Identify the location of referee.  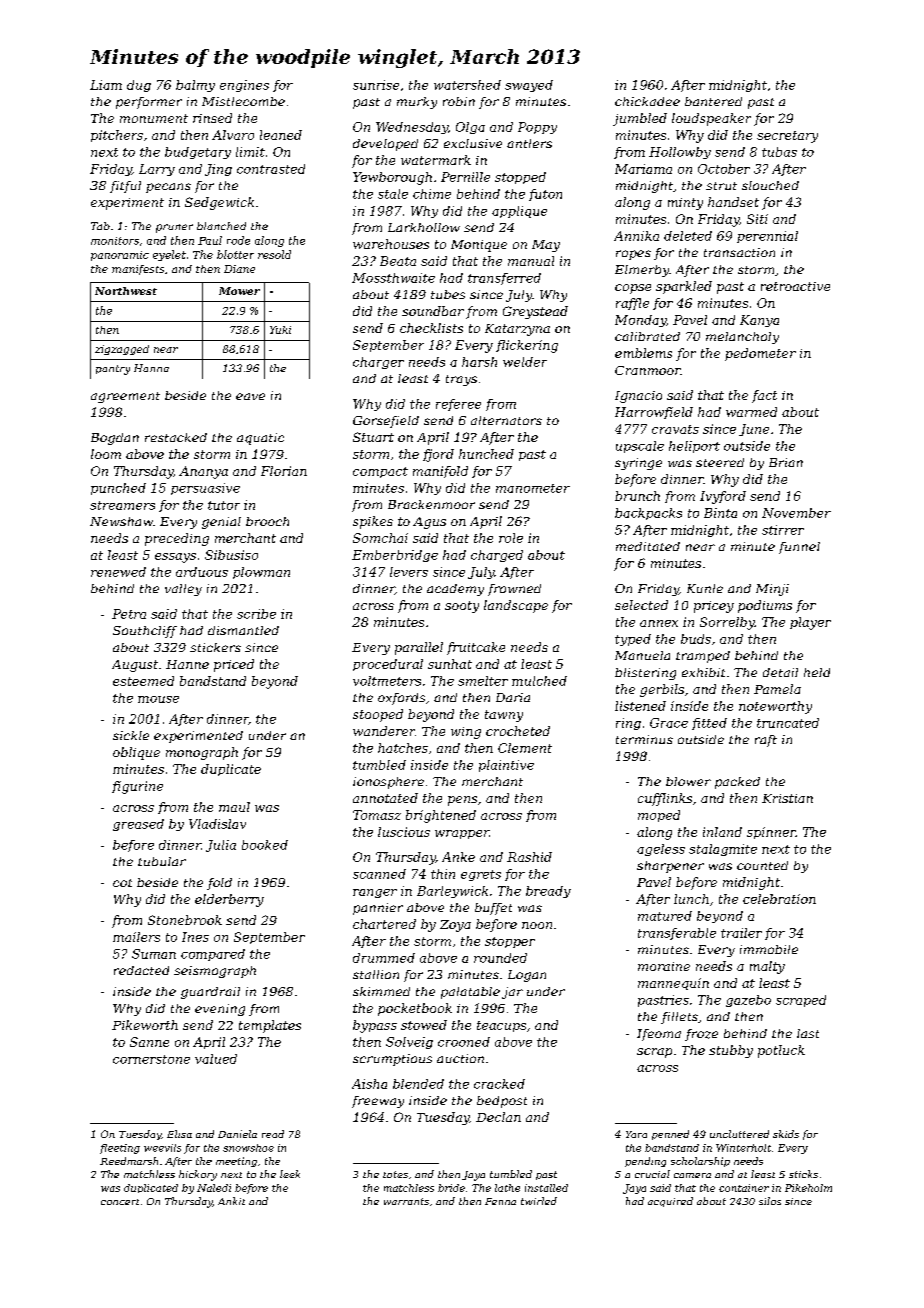
(458, 405).
